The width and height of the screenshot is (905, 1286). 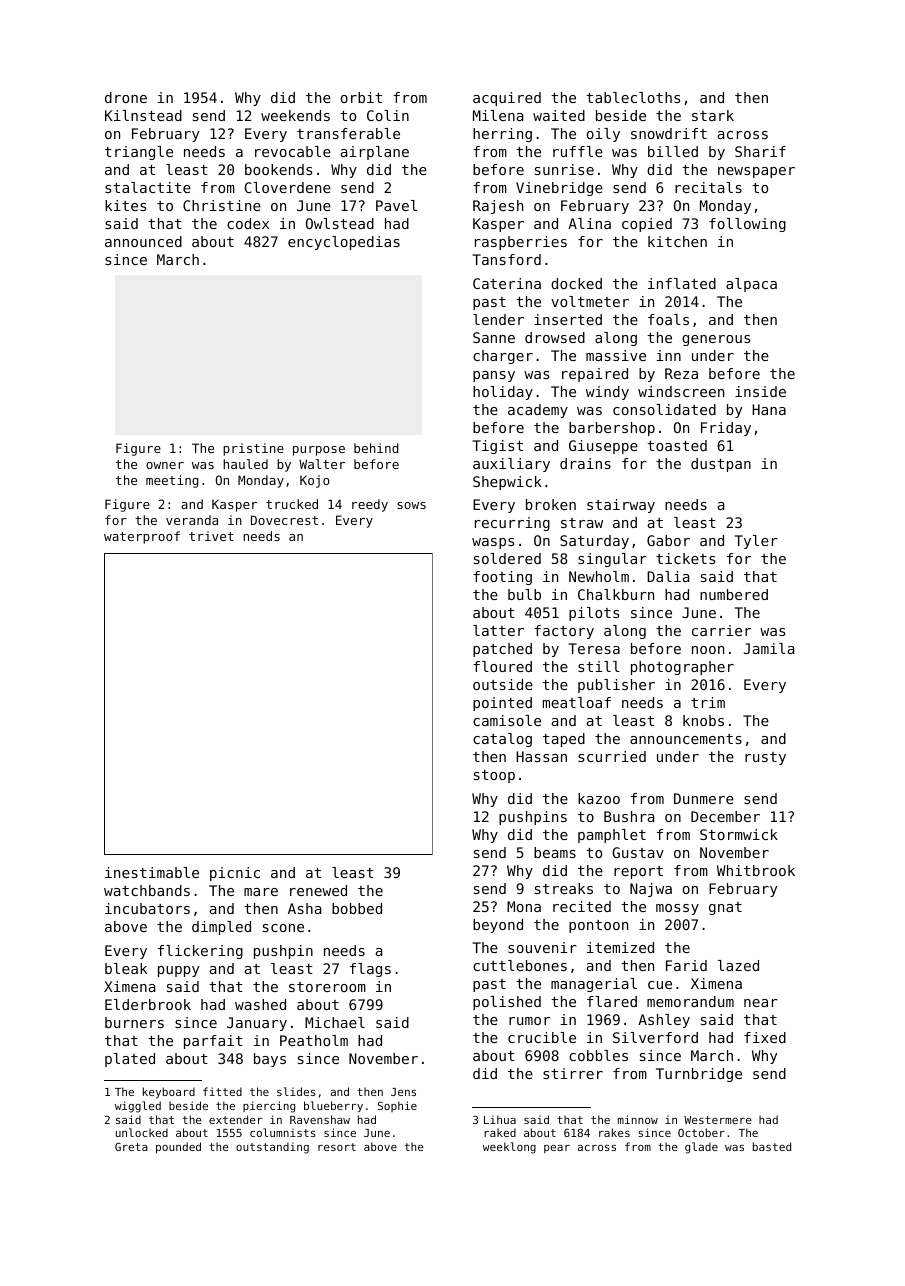 What do you see at coordinates (272, 1148) in the screenshot?
I see `outstanding` at bounding box center [272, 1148].
